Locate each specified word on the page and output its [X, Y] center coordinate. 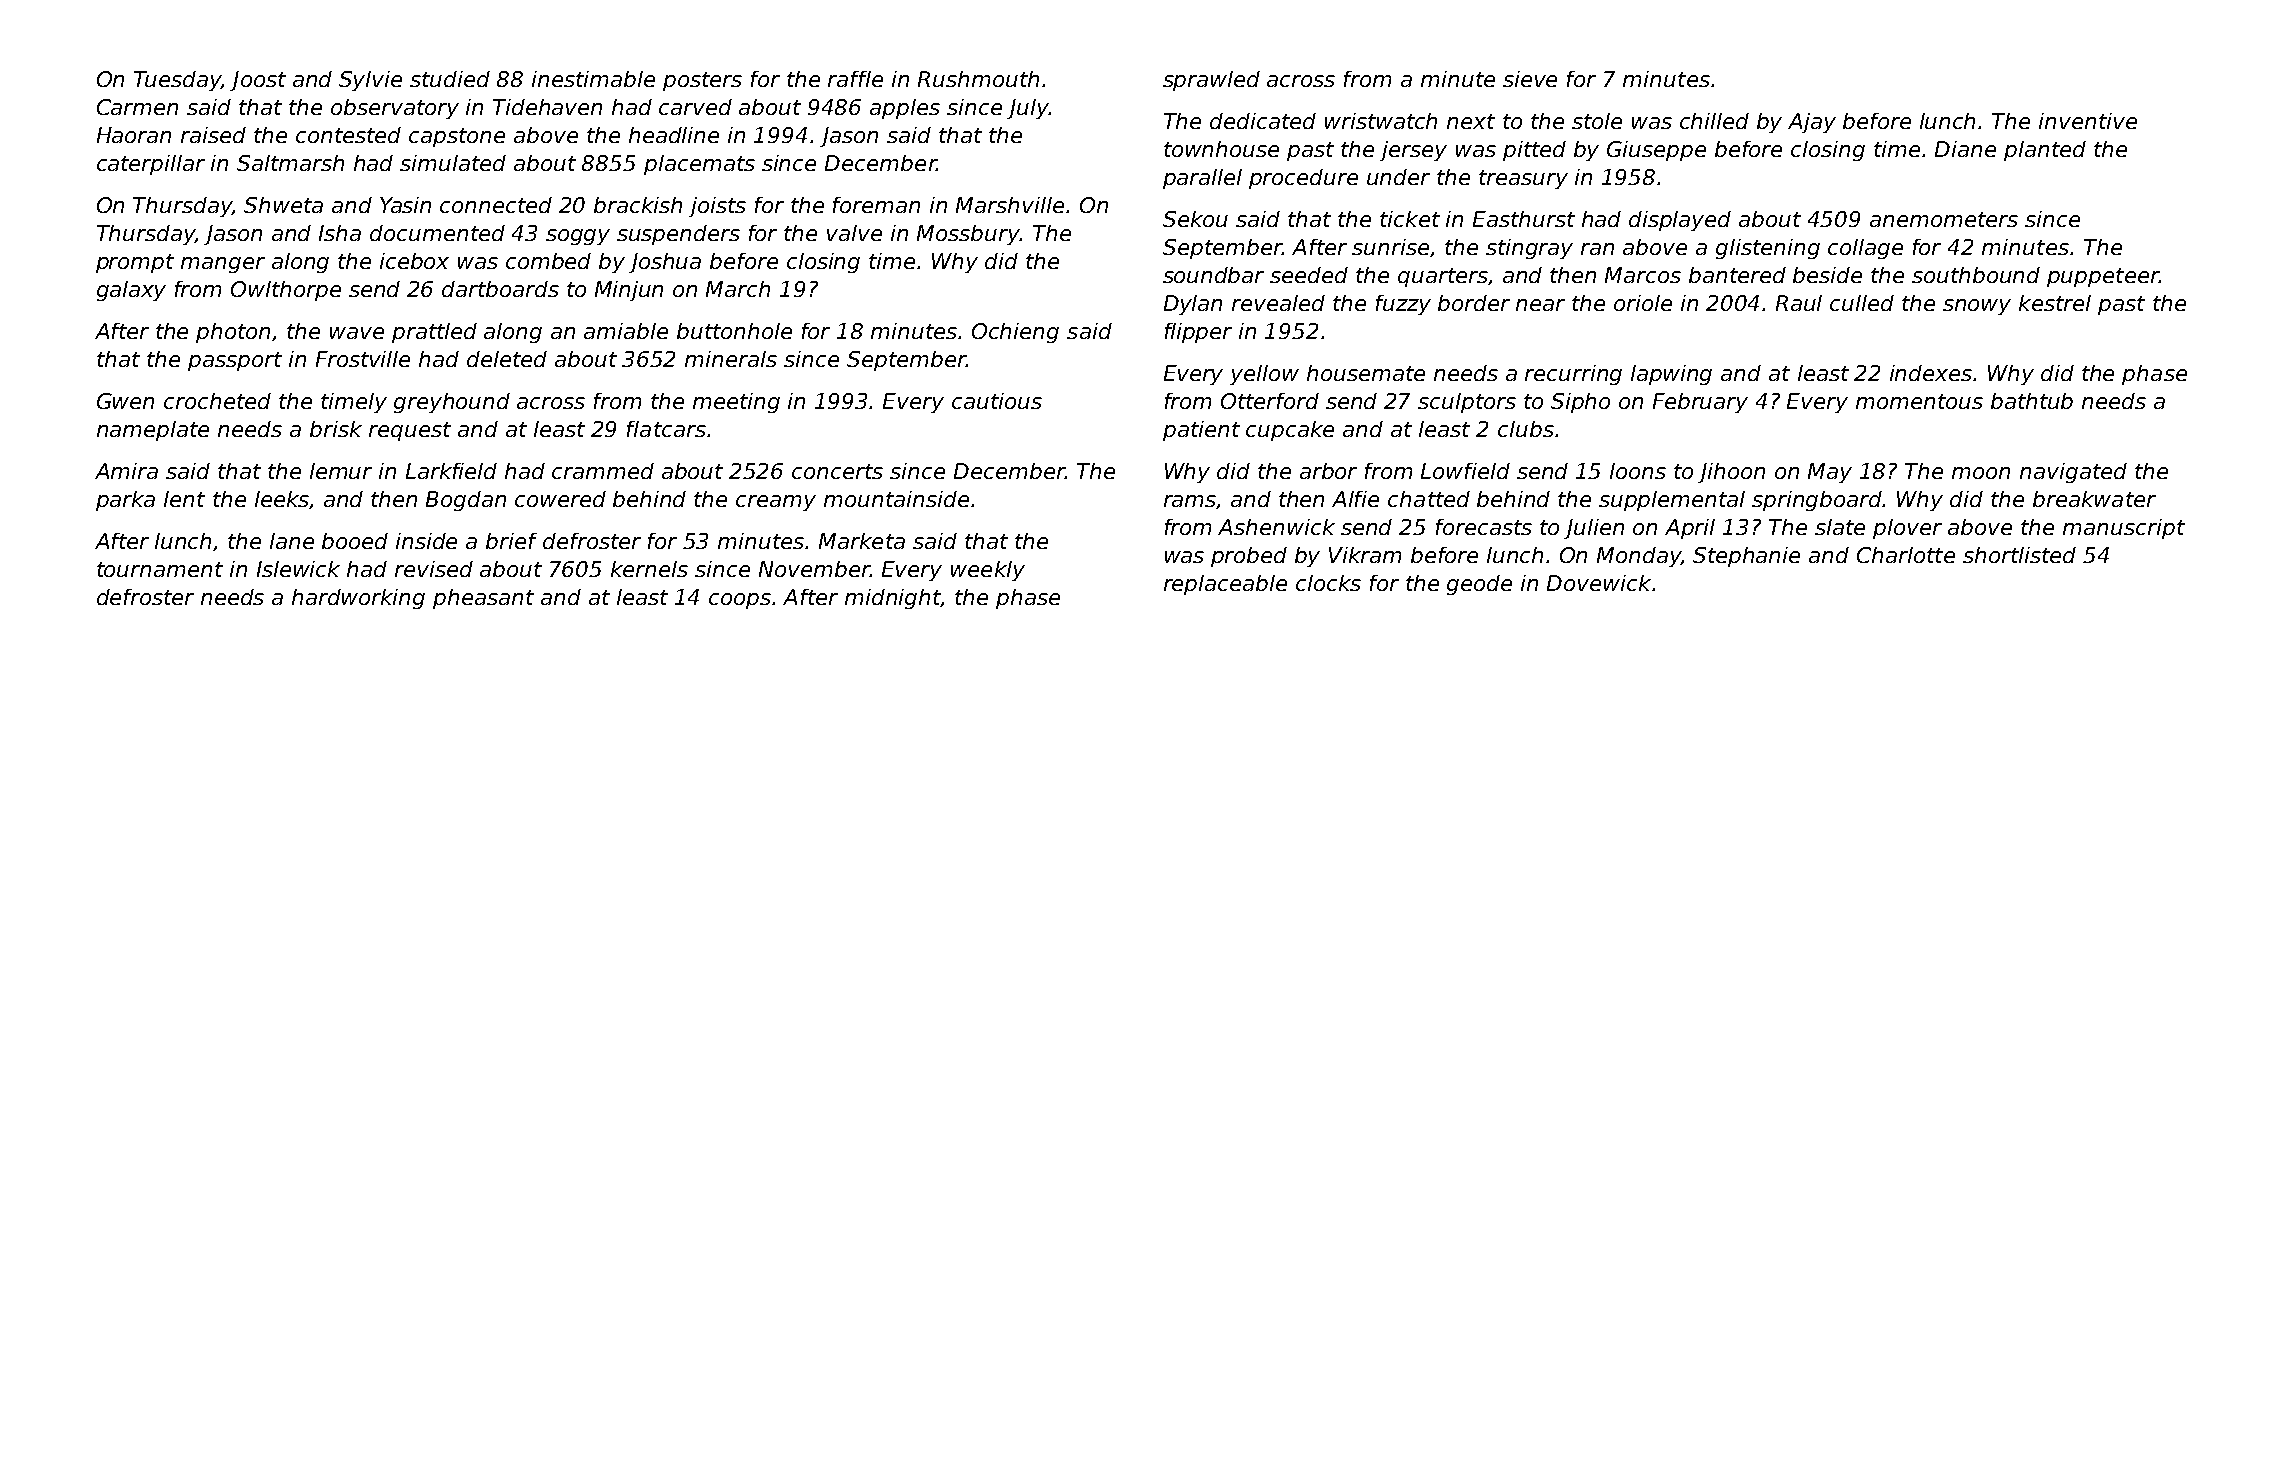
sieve [1530, 79]
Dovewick [1599, 583]
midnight [893, 599]
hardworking [358, 599]
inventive [2088, 121]
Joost [258, 81]
